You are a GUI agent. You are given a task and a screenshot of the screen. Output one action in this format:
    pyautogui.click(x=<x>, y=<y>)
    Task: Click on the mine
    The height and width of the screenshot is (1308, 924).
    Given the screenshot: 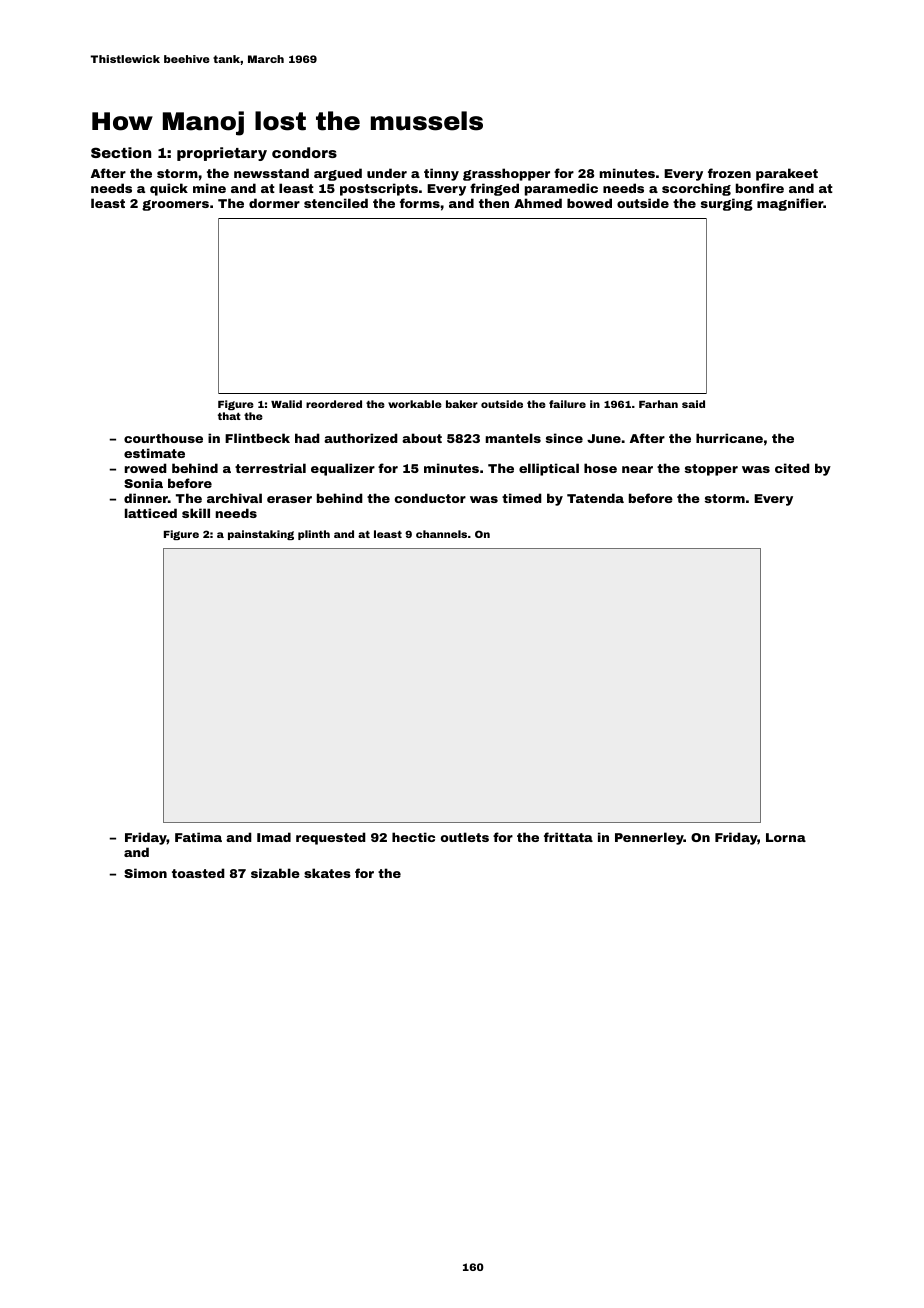 What is the action you would take?
    pyautogui.click(x=209, y=188)
